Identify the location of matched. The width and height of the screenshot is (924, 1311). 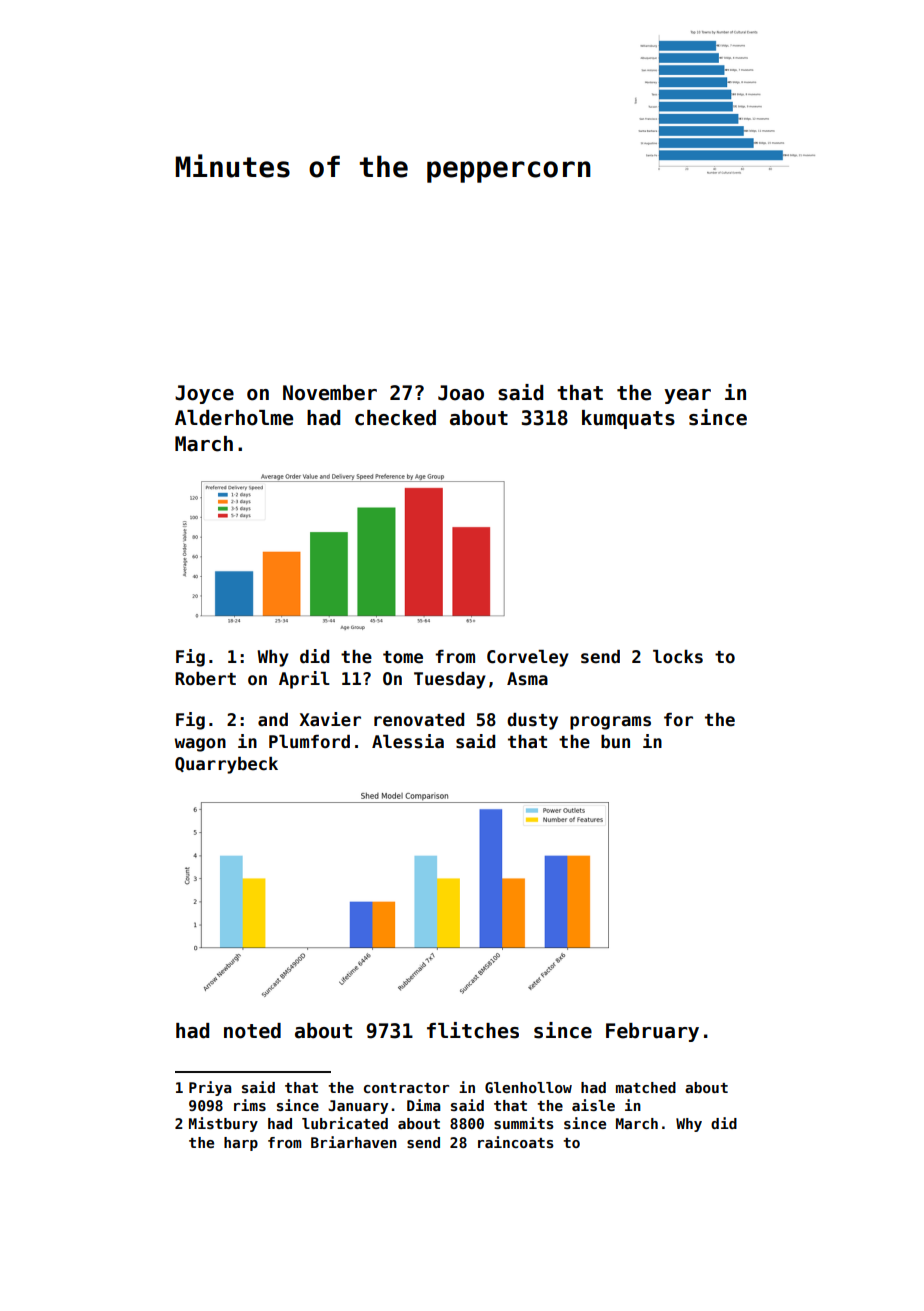
(646, 1087).
